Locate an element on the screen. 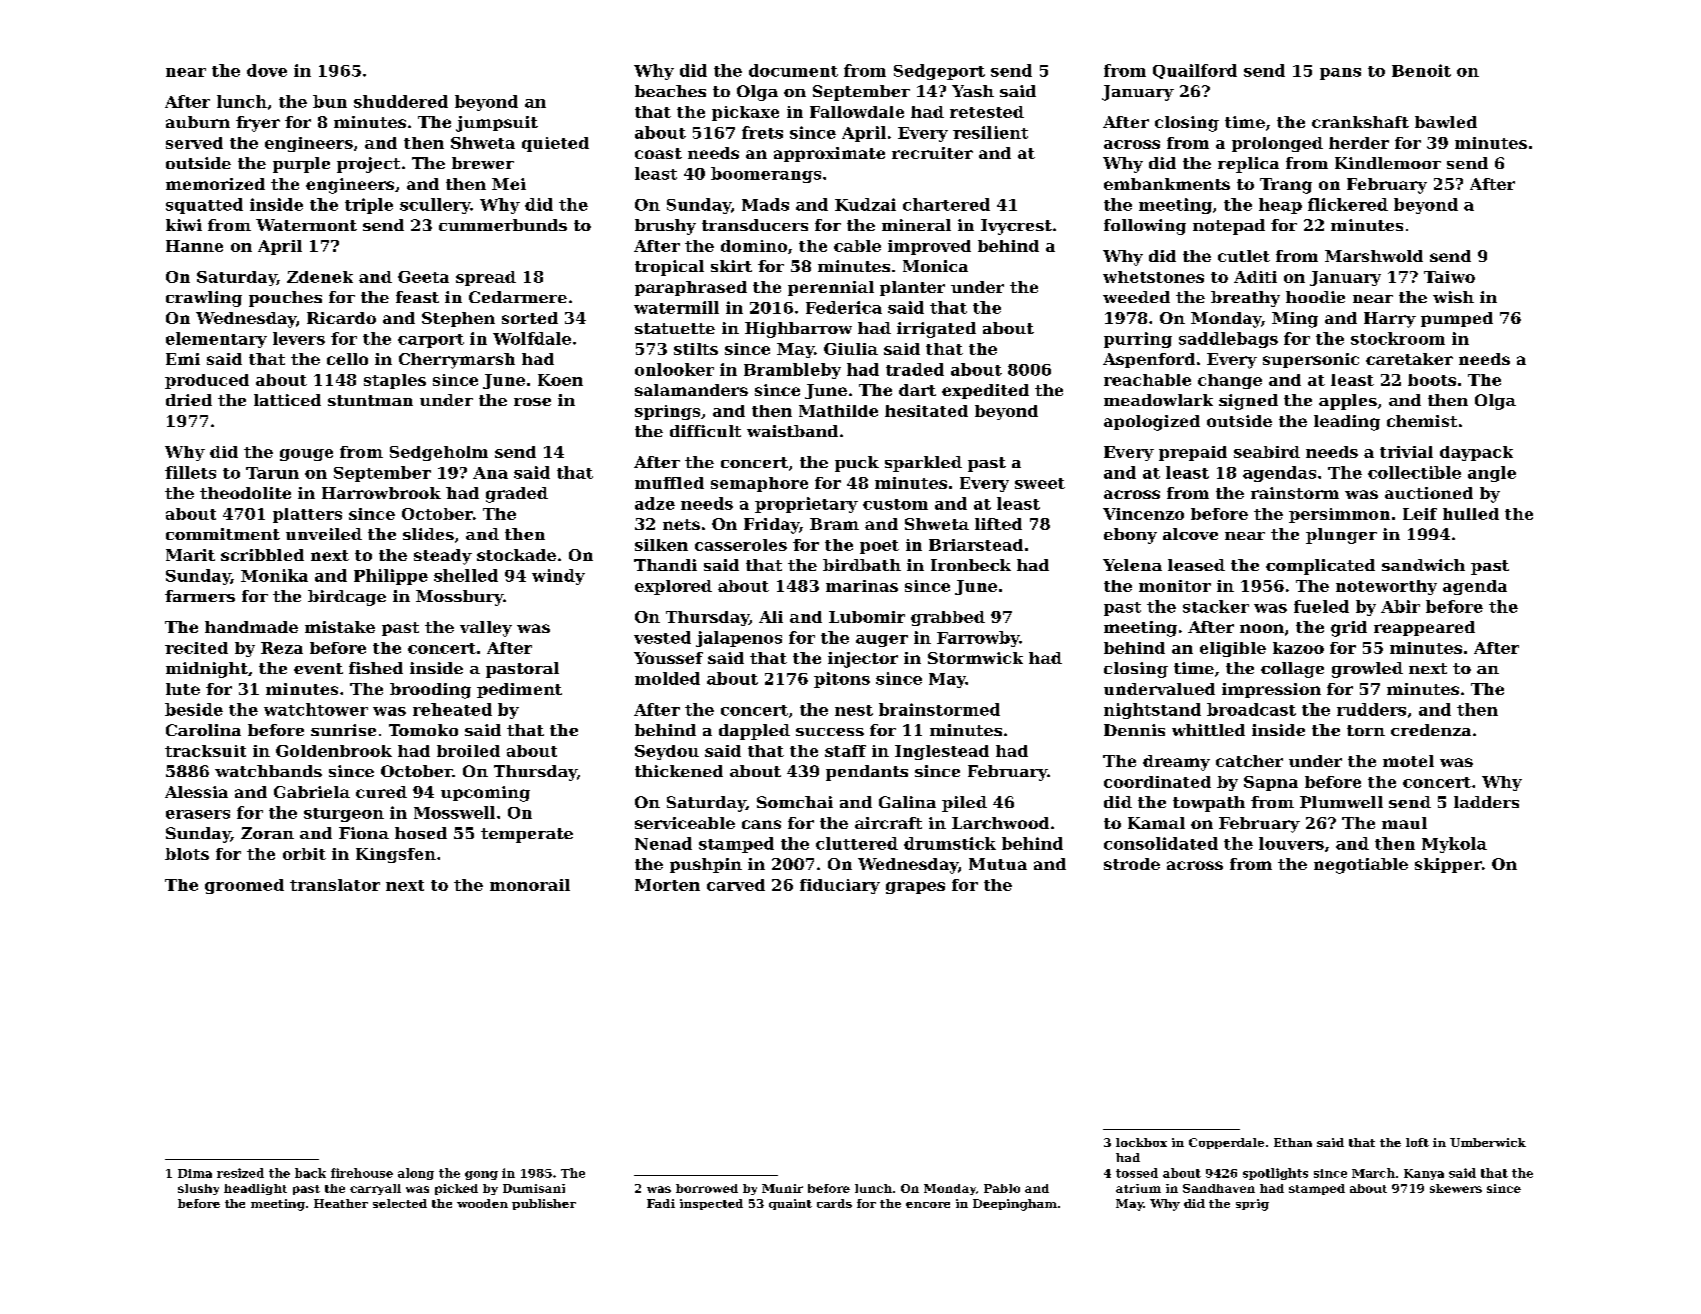 Image resolution: width=1701 pixels, height=1314 pixels. Ivycrest is located at coordinates (1016, 227).
